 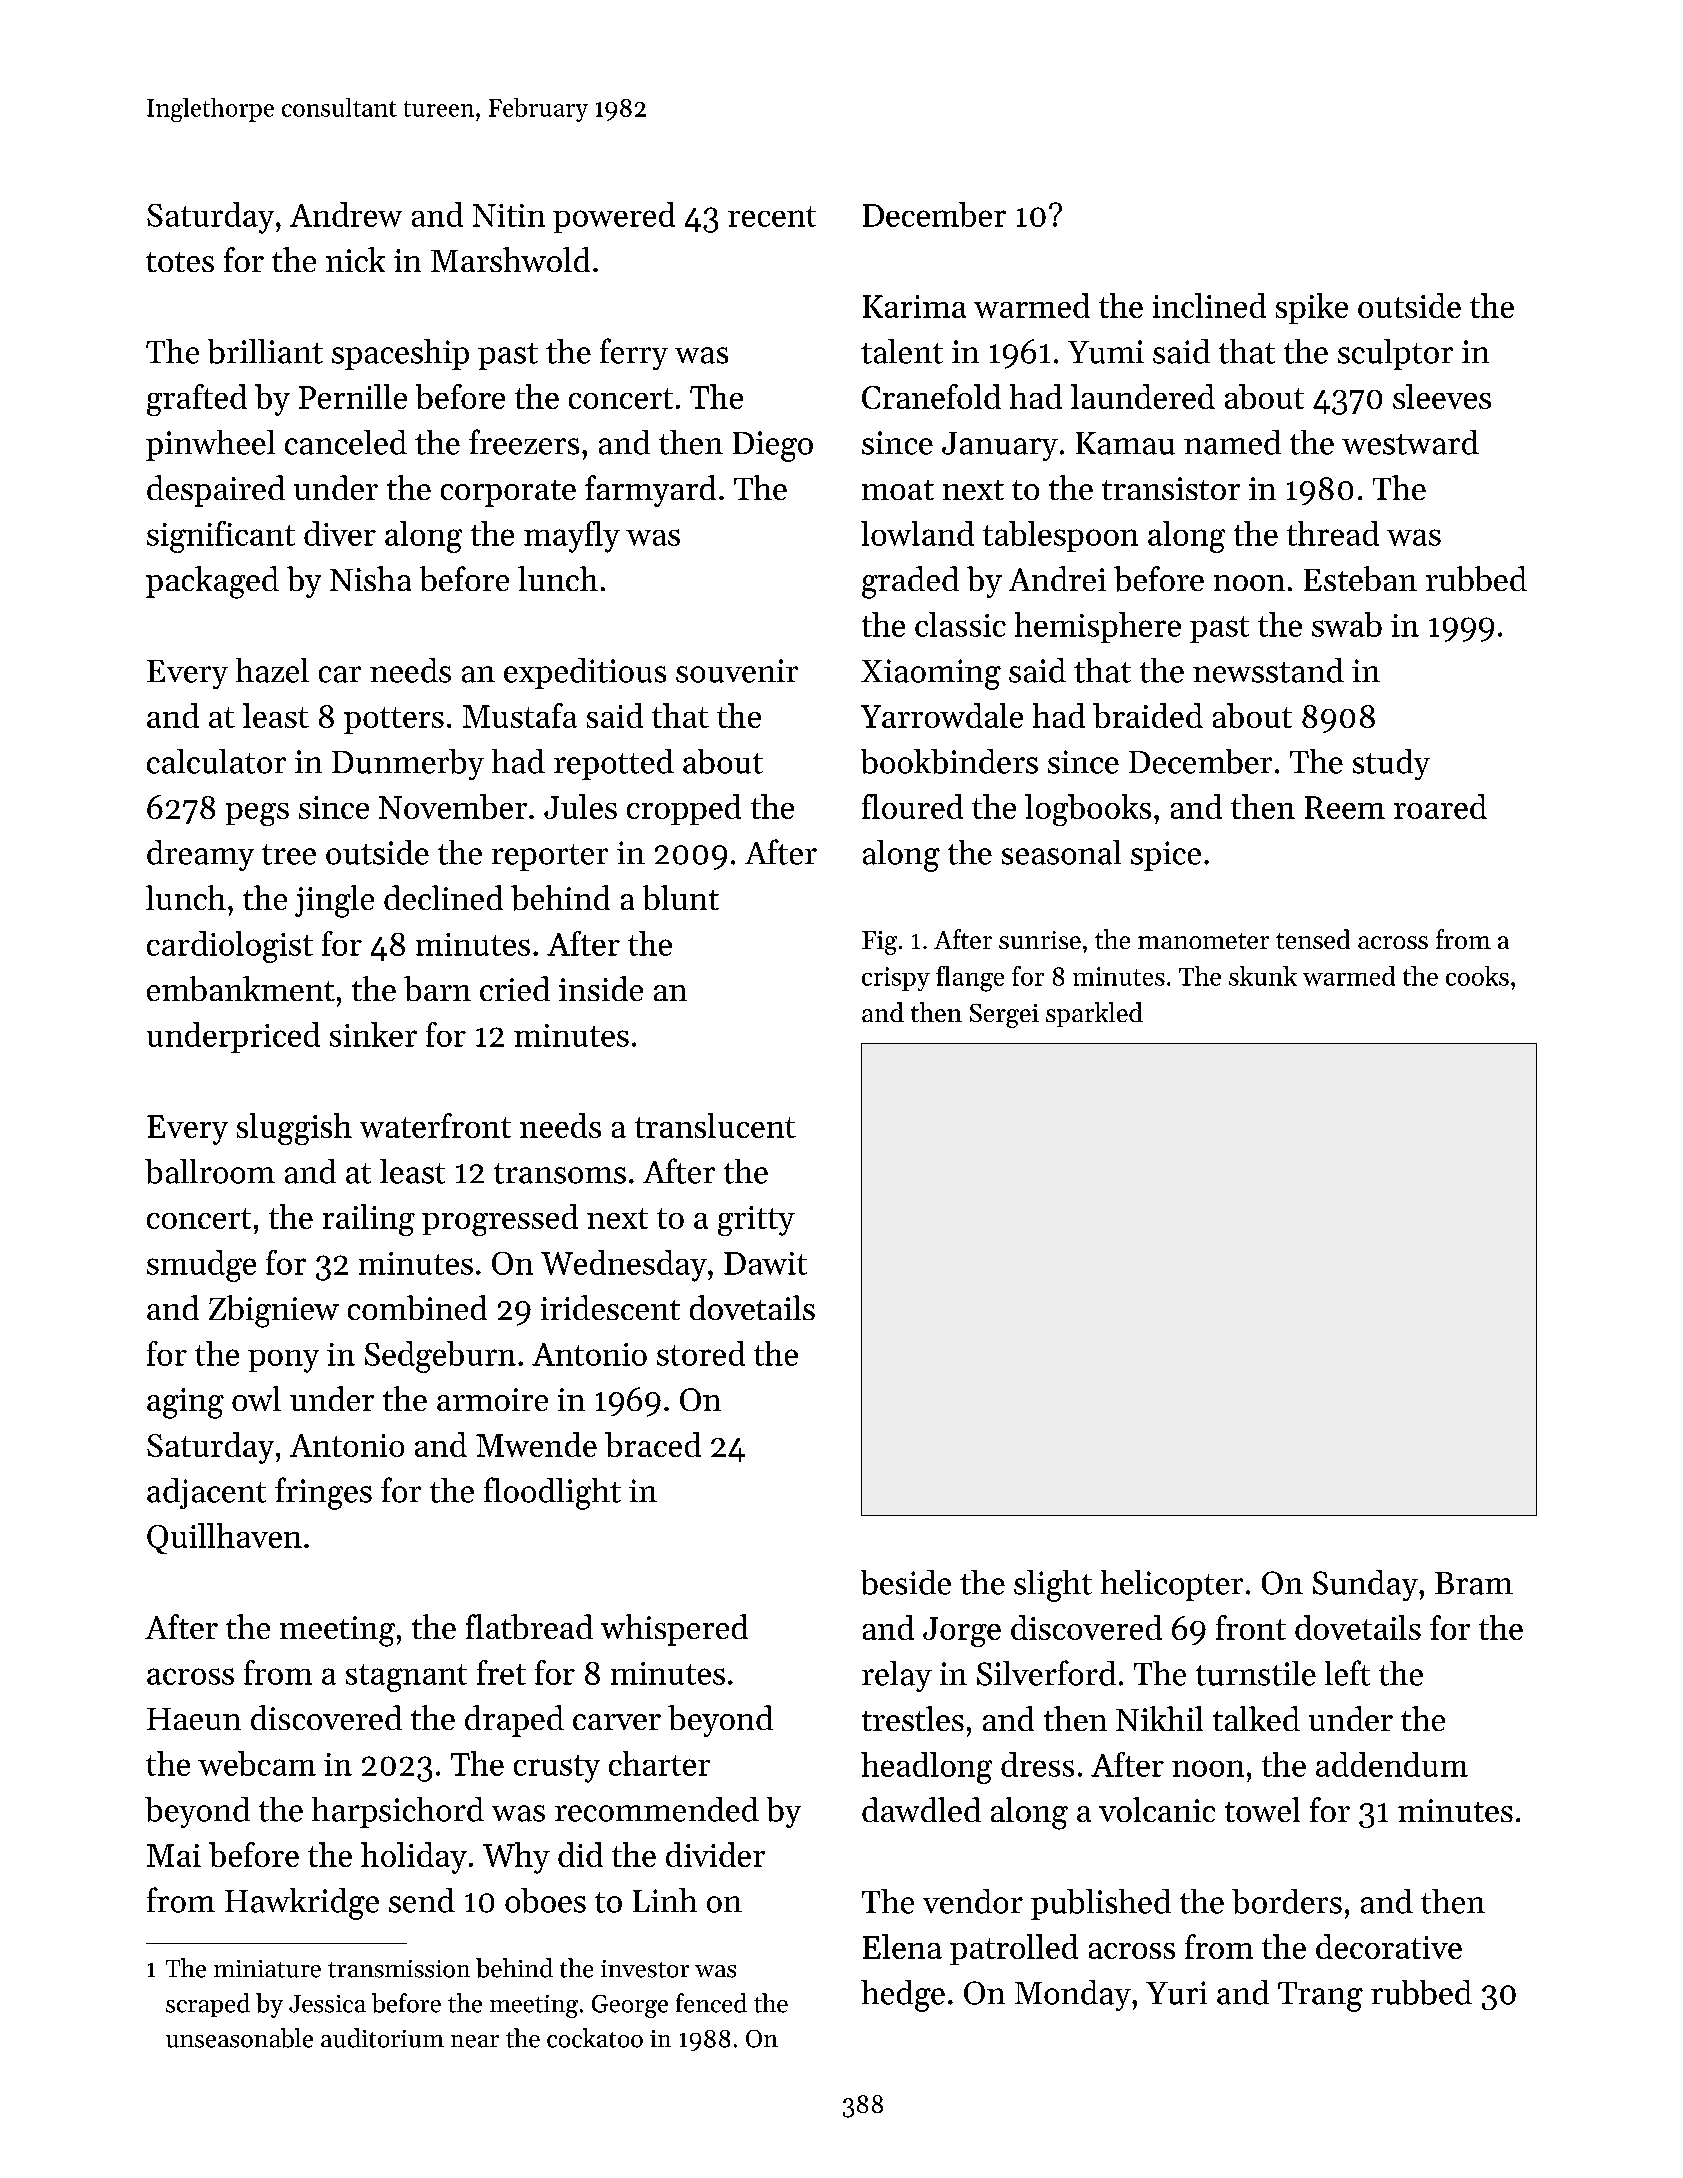 What do you see at coordinates (500, 1220) in the screenshot?
I see `progressed` at bounding box center [500, 1220].
